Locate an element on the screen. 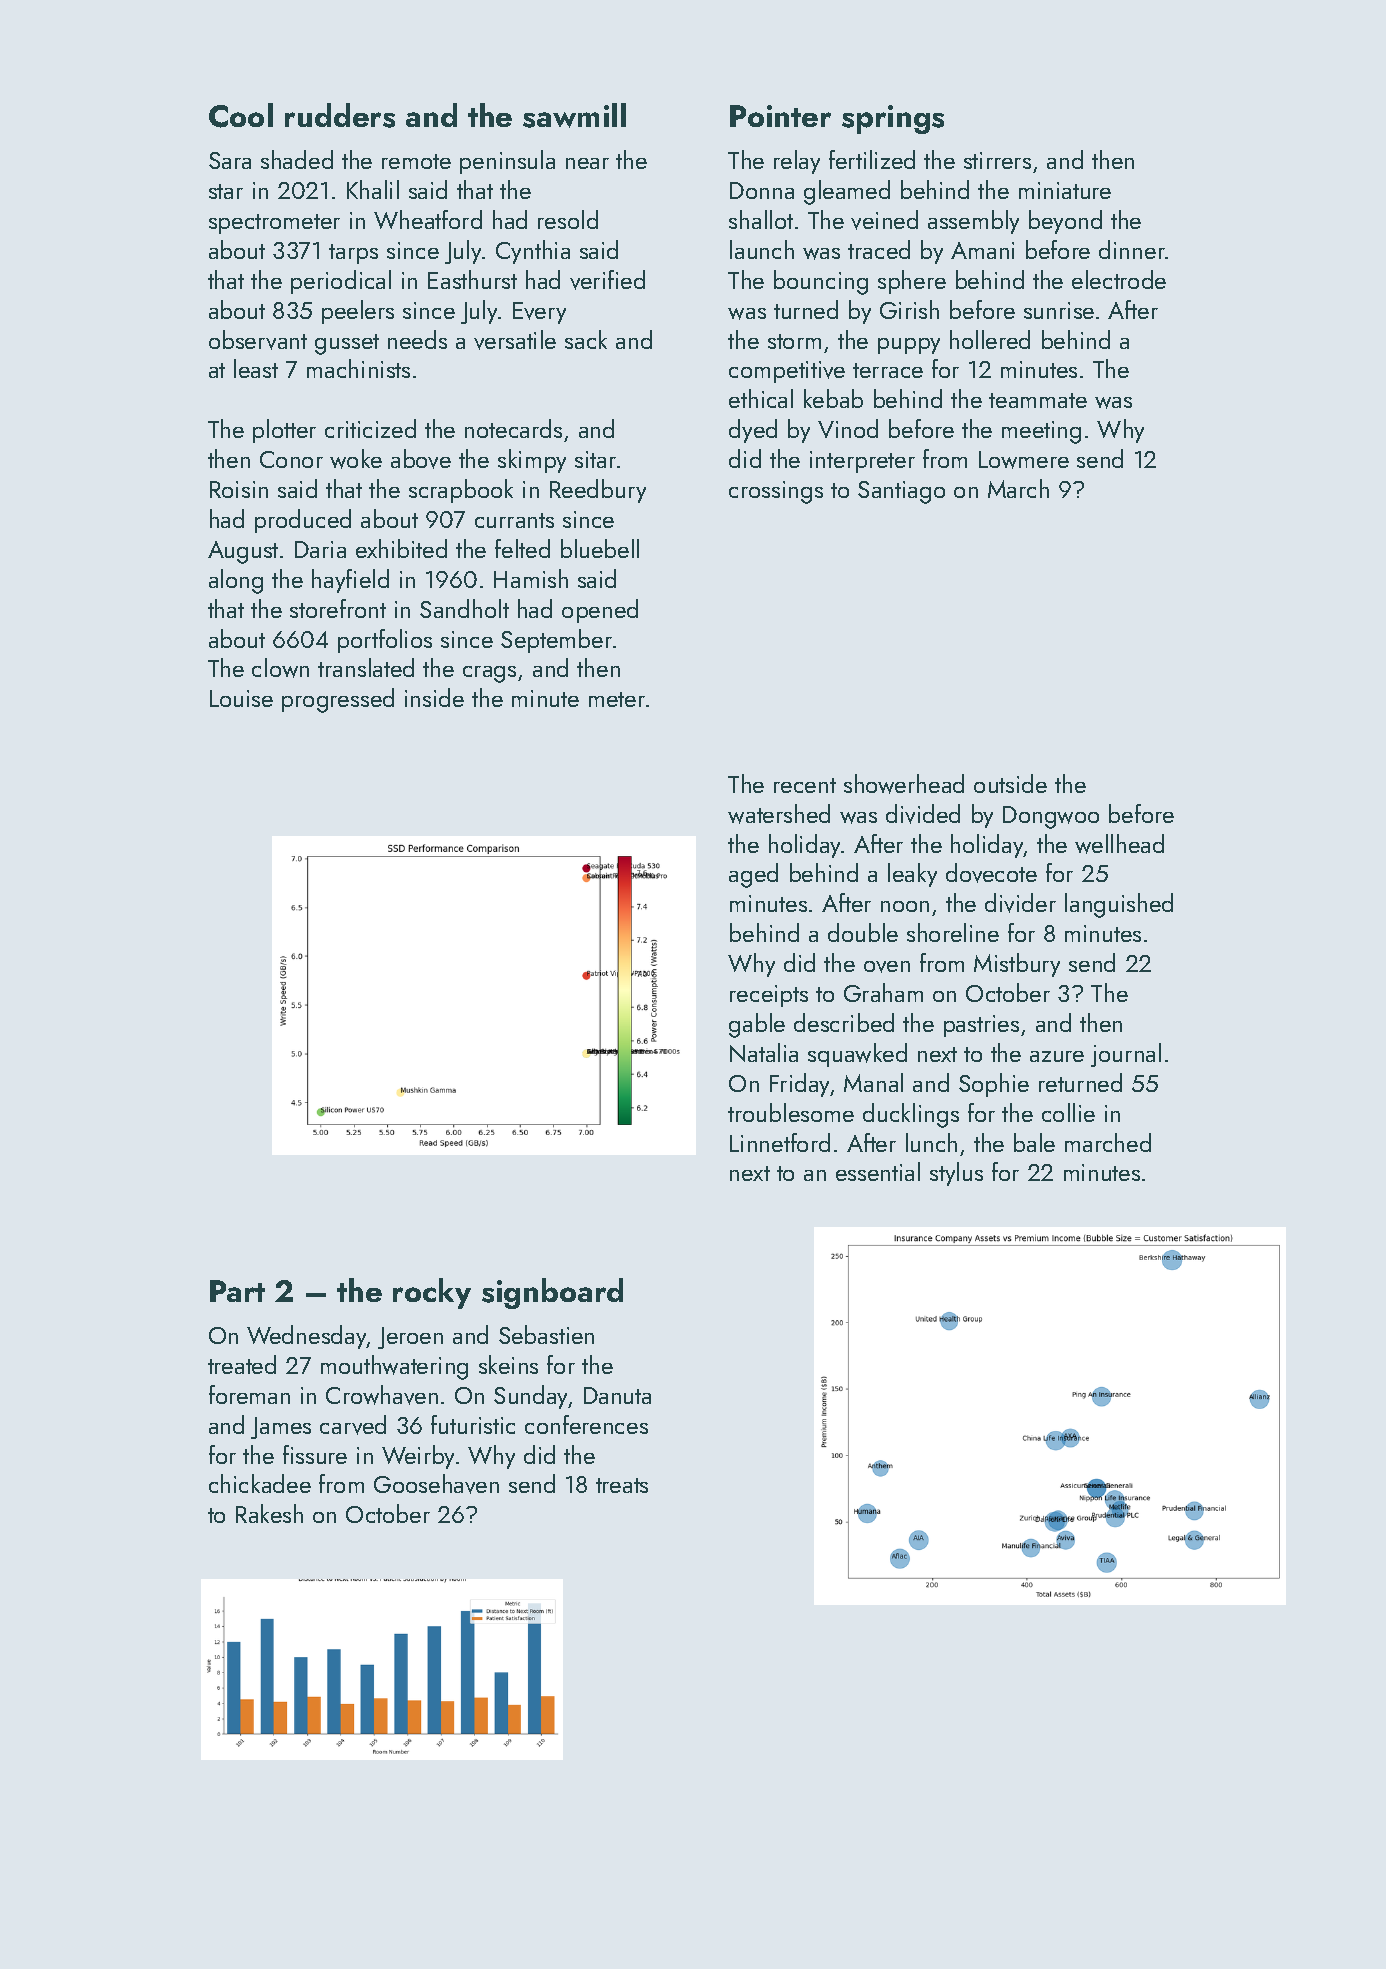 The width and height of the screenshot is (1386, 1969). Goosehaven is located at coordinates (436, 1484).
